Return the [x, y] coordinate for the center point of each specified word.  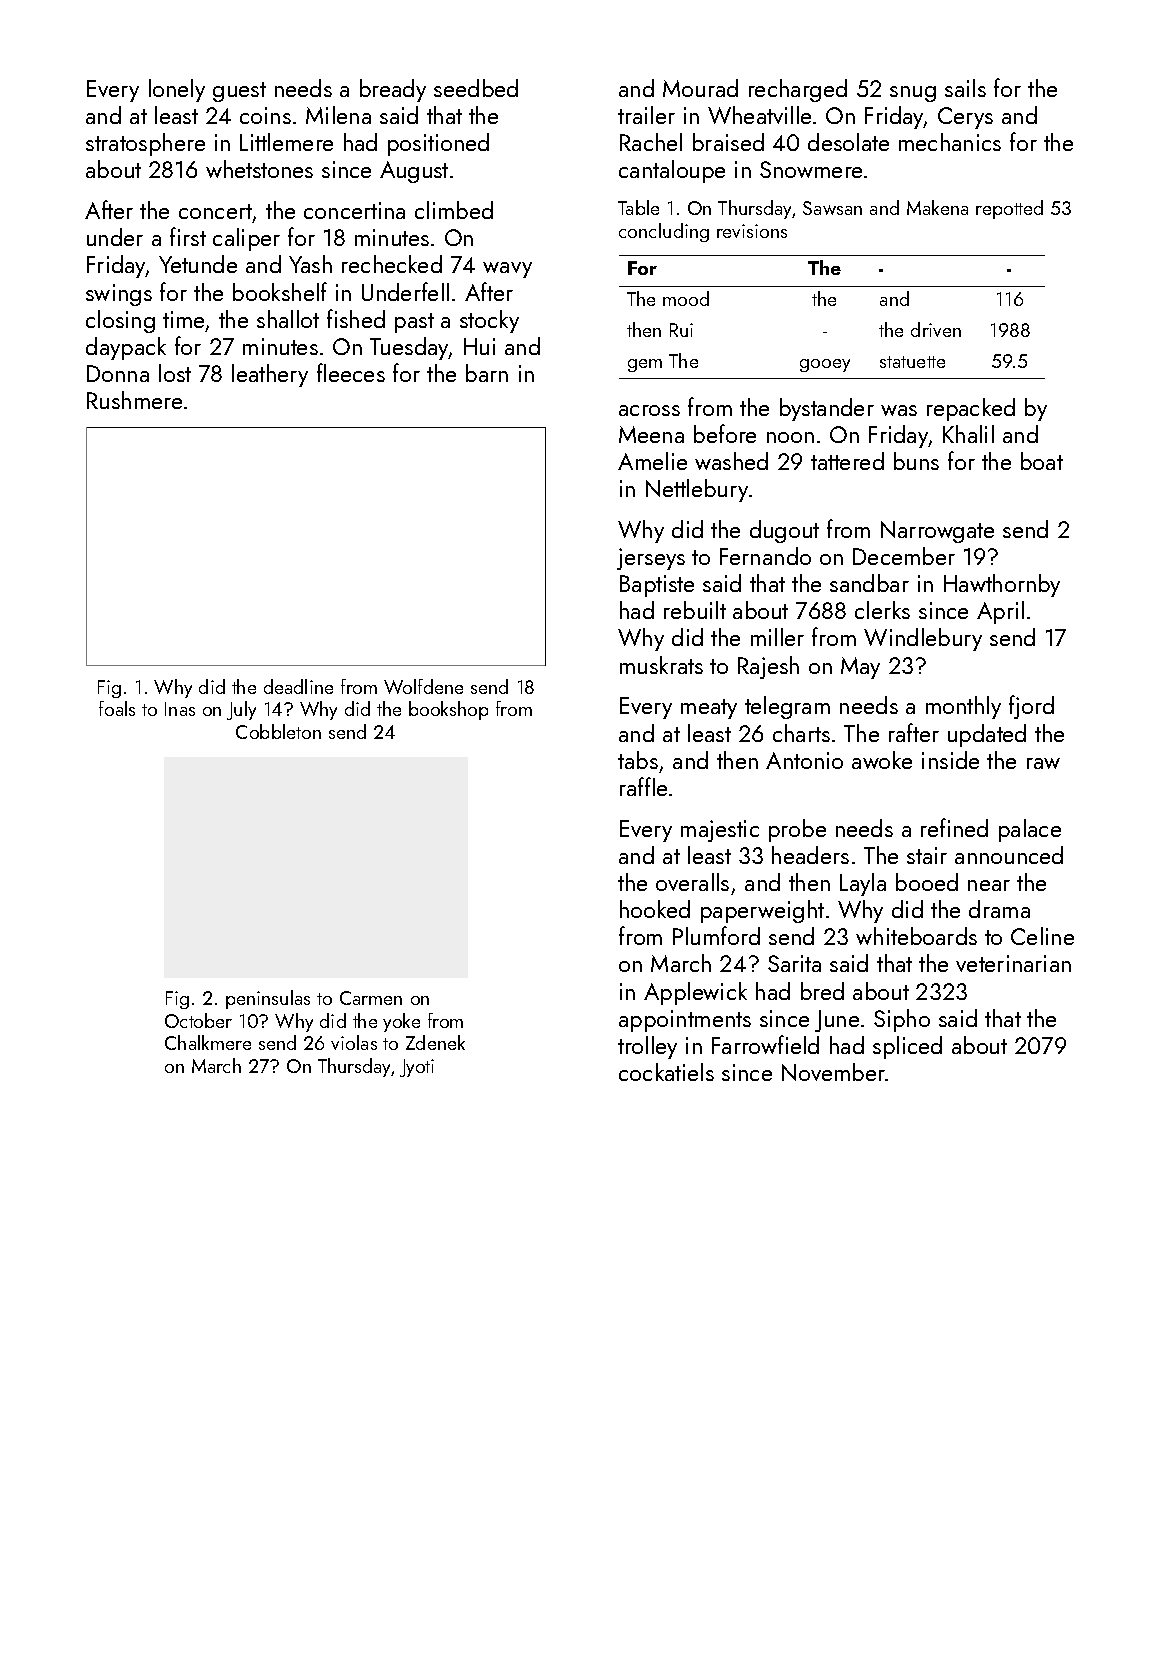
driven [936, 329]
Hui [479, 346]
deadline [298, 686]
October [198, 1020]
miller [777, 637]
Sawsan [832, 208]
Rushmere [134, 400]
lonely [177, 90]
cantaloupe [672, 171]
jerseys [651, 559]
